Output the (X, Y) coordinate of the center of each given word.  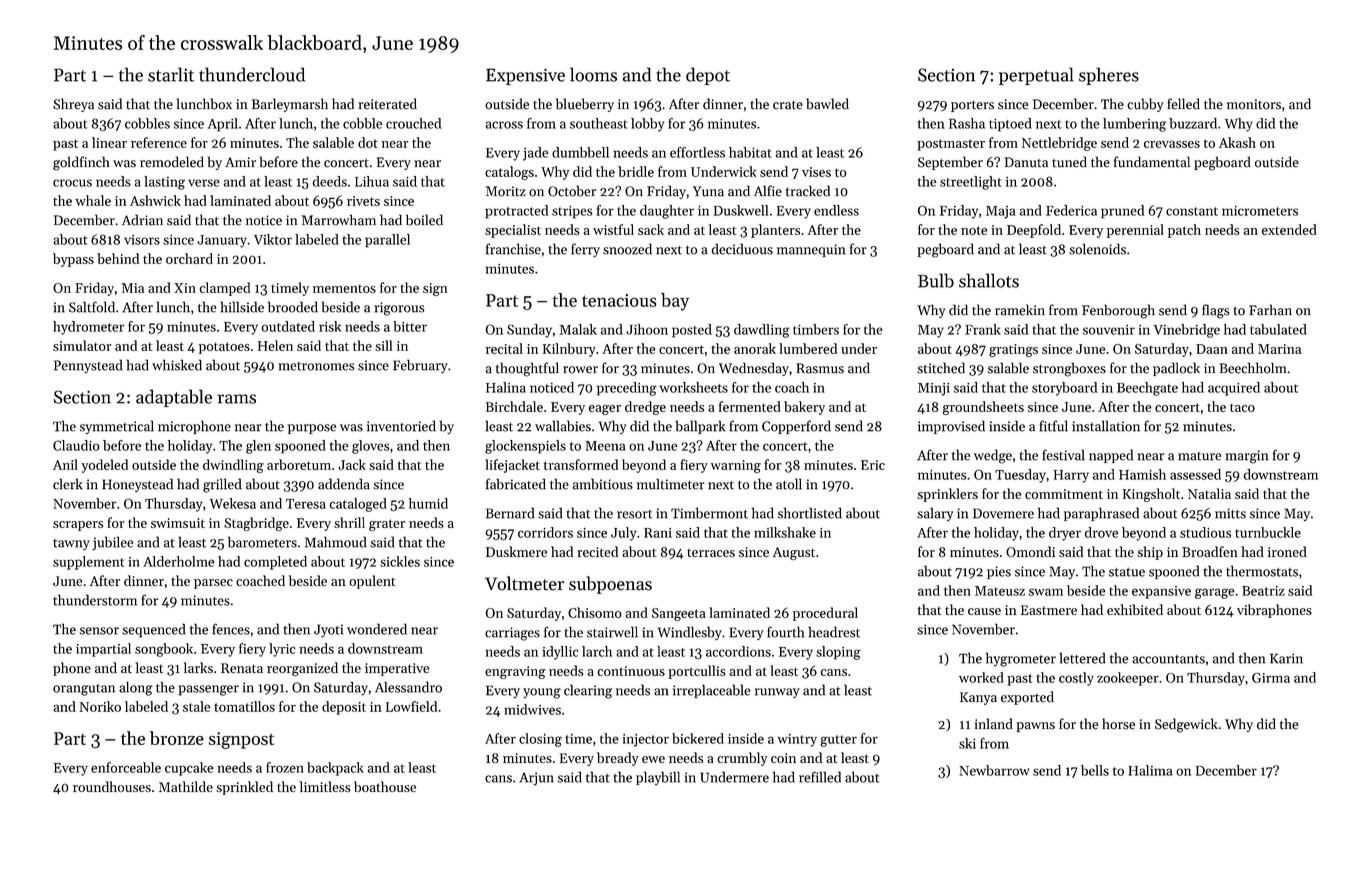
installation (1106, 426)
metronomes (316, 366)
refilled (820, 777)
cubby (1145, 105)
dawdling (762, 331)
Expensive (525, 76)
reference (159, 142)
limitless (325, 786)
